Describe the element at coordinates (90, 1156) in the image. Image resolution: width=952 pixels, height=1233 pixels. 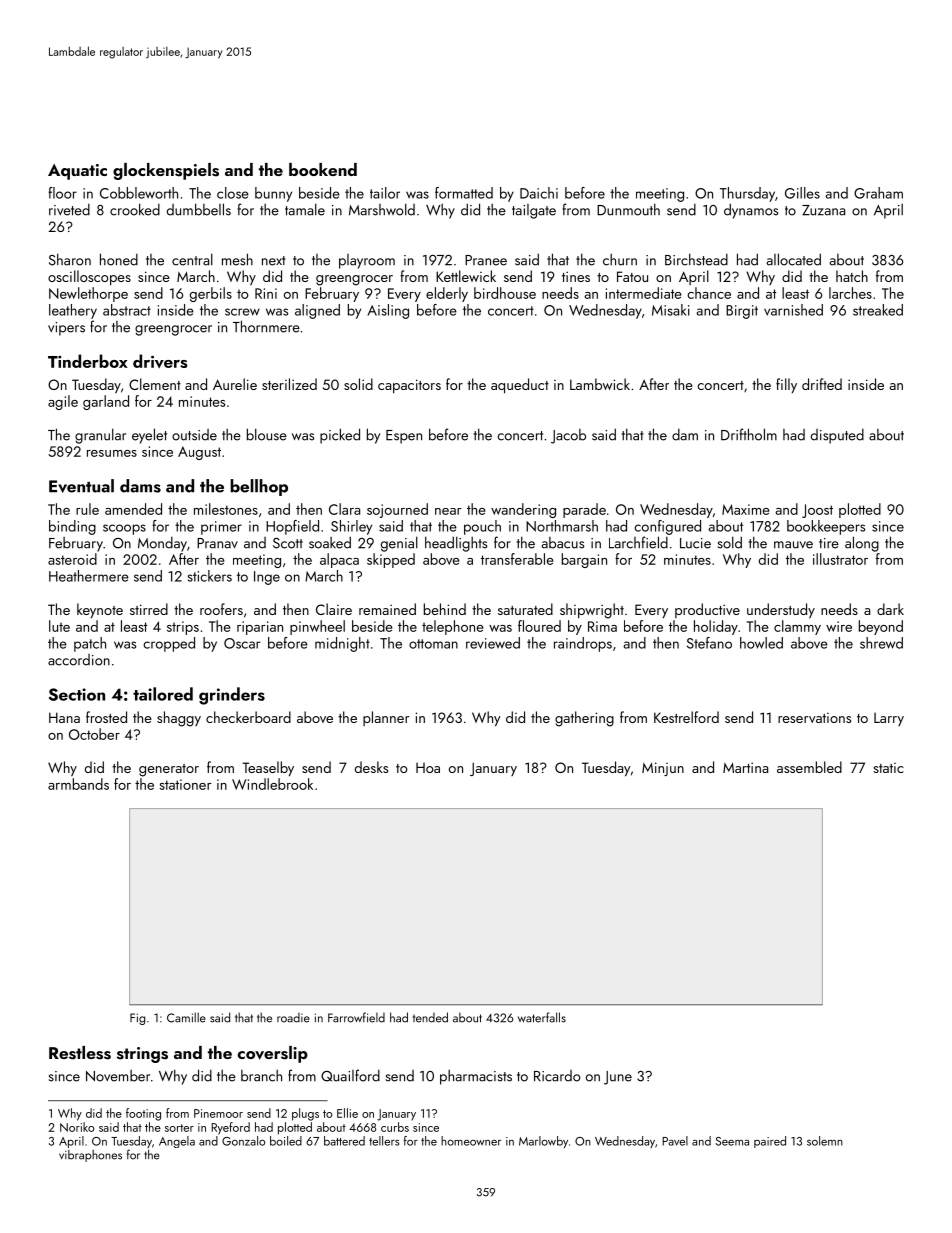
I see `vibraphones` at that location.
